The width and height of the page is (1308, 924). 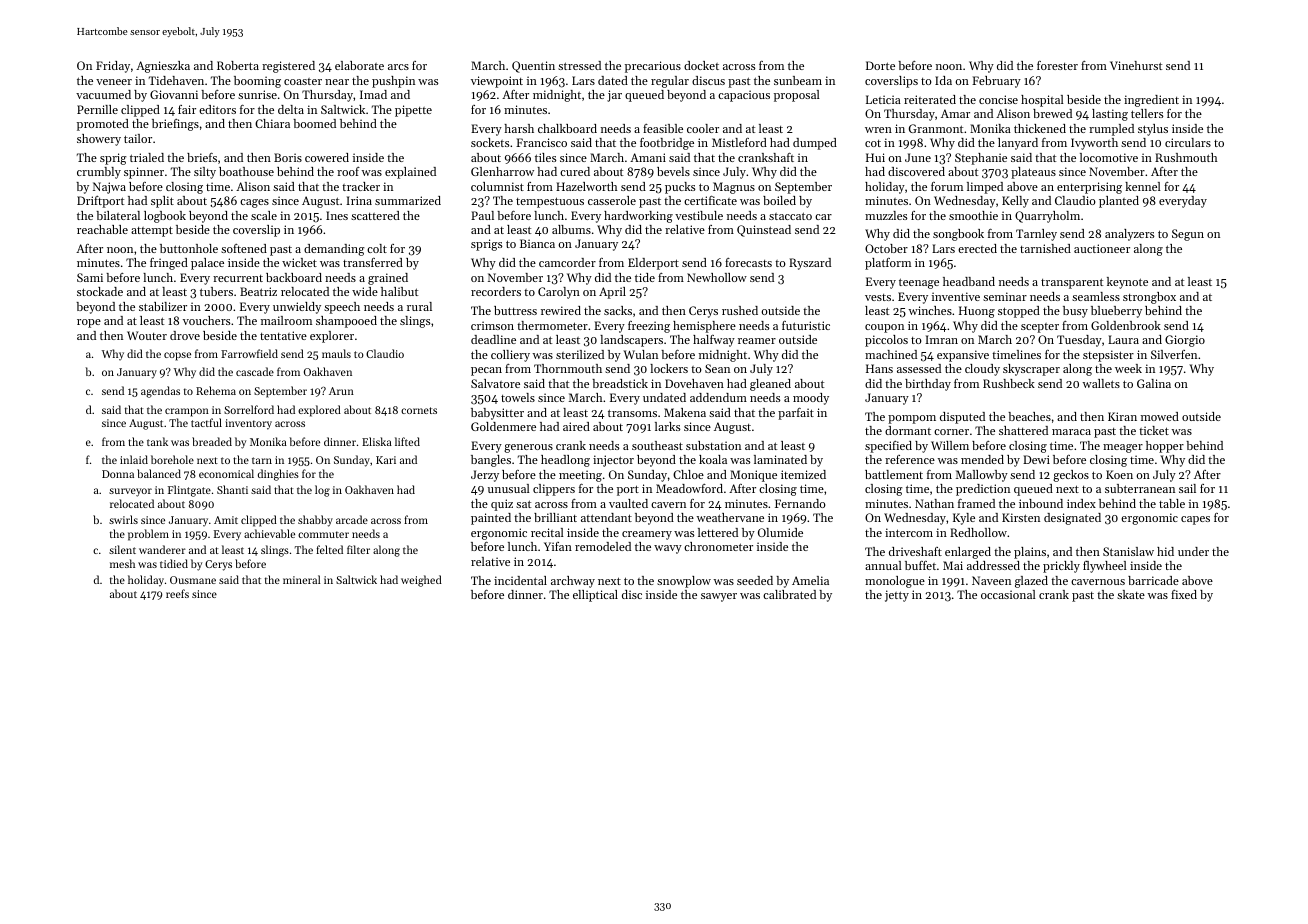 What do you see at coordinates (1057, 65) in the page?
I see `forester` at bounding box center [1057, 65].
